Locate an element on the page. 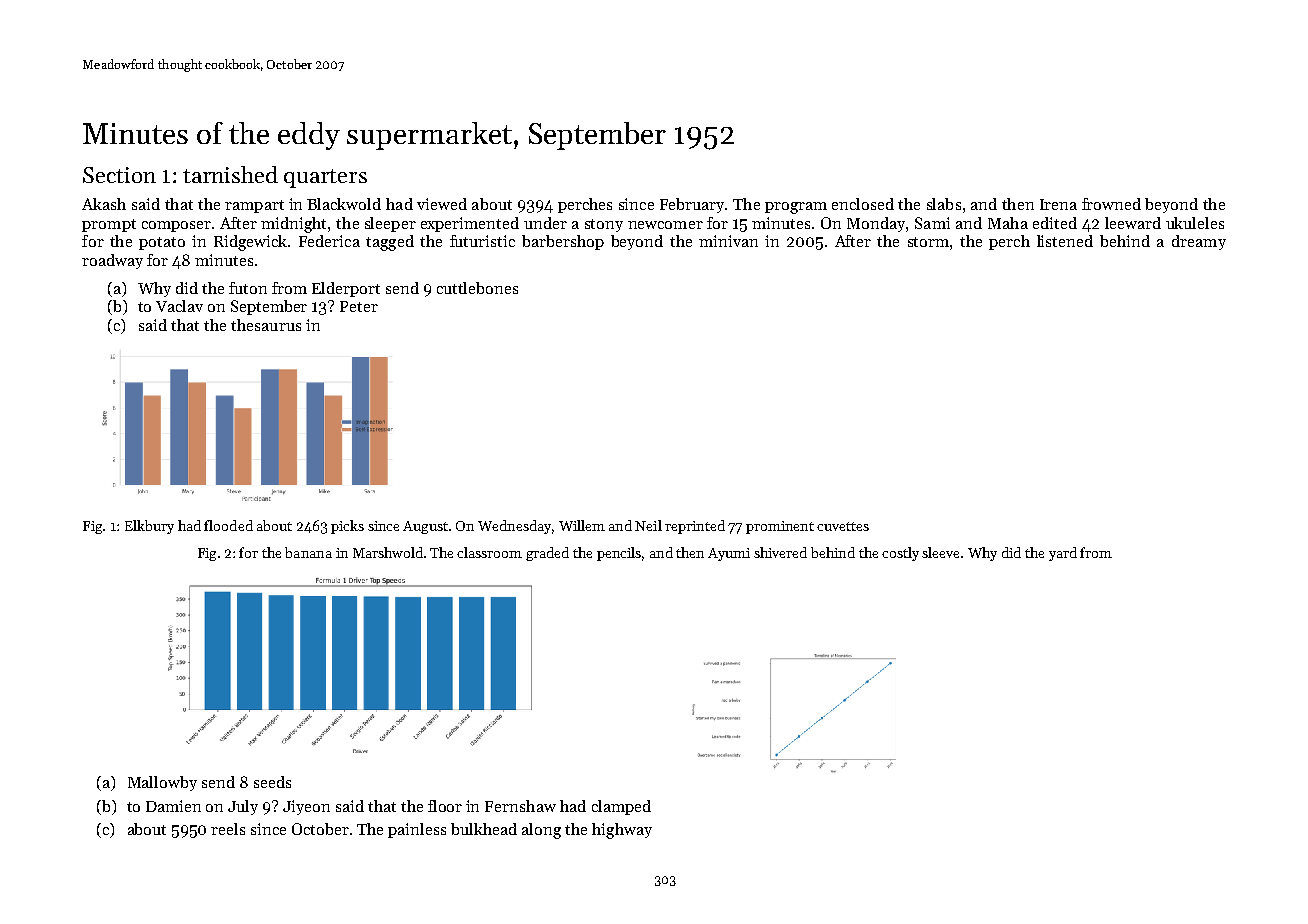 This document has width=1308, height=924. cuttlebones is located at coordinates (477, 288).
